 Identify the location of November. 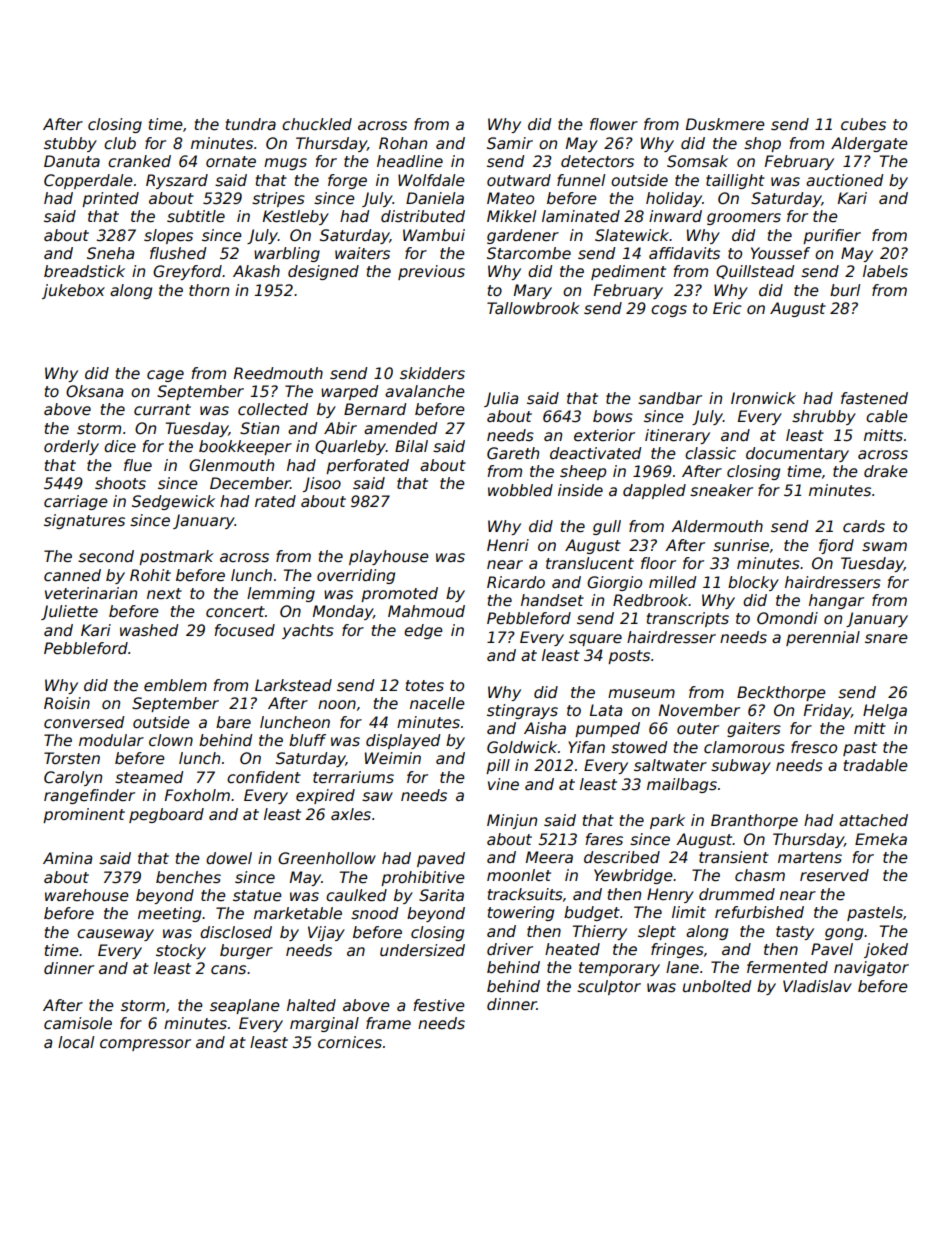
(699, 710).
